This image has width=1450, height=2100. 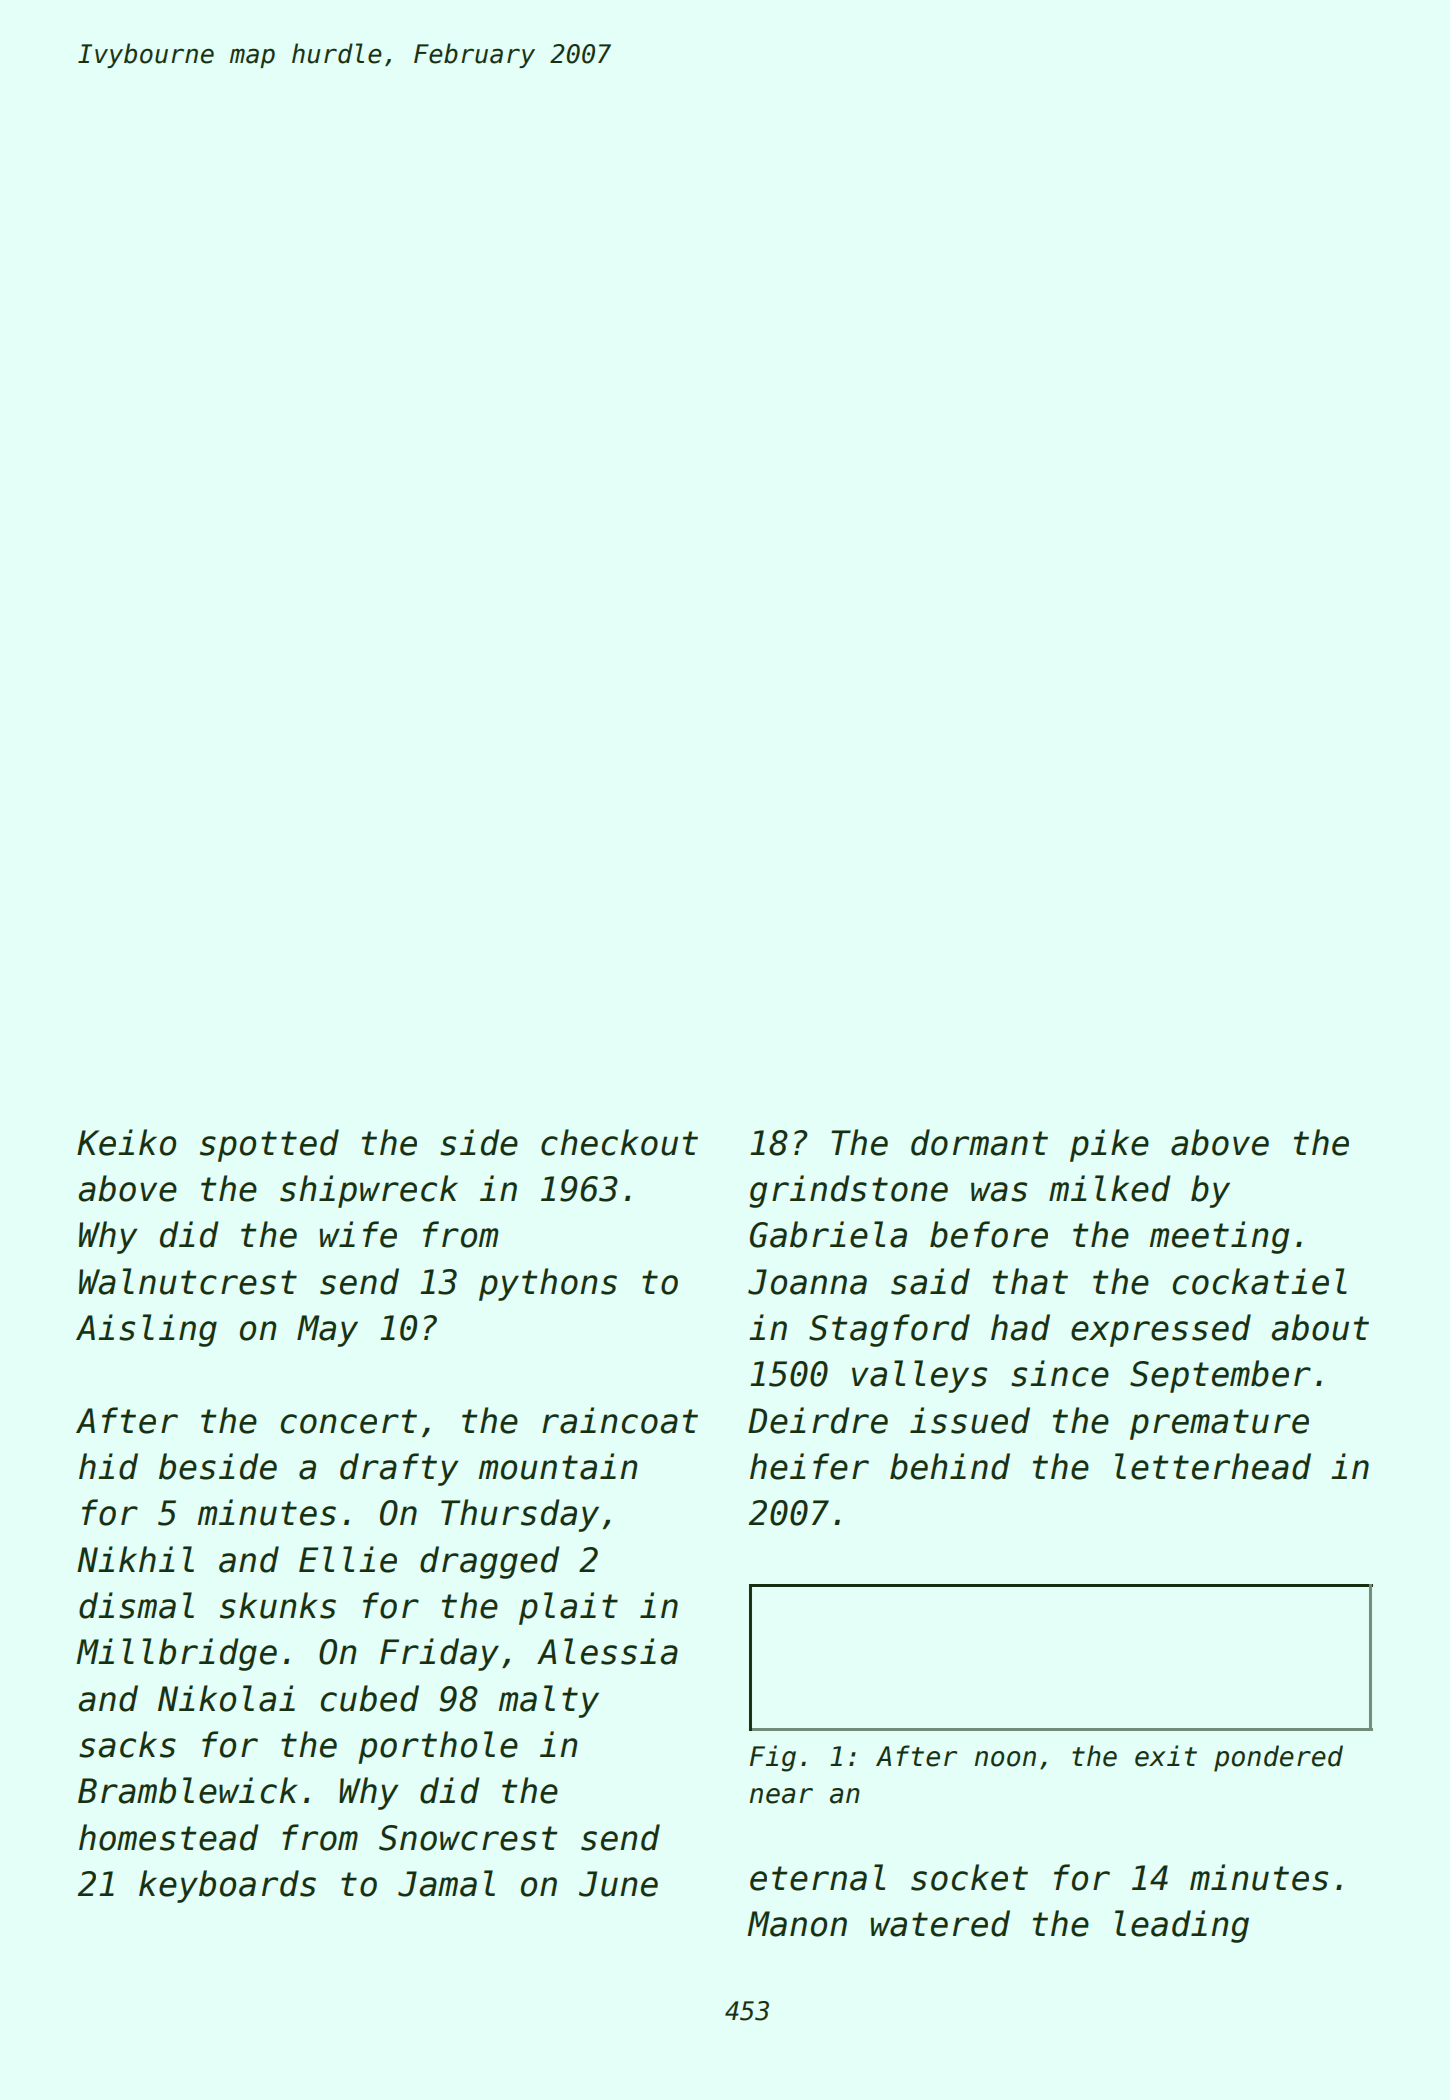 I want to click on pike, so click(x=1109, y=1145).
